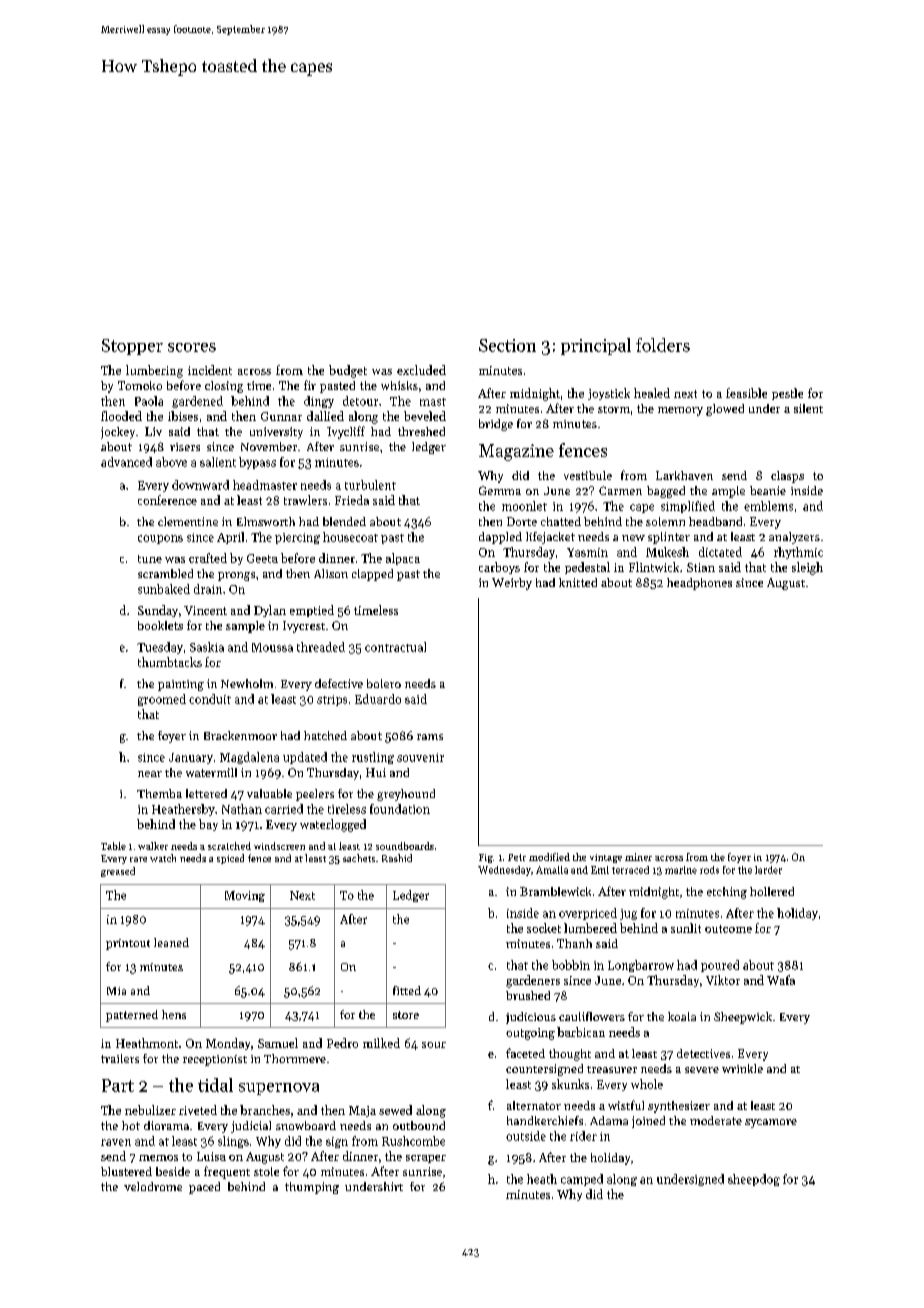 The width and height of the screenshot is (924, 1308). What do you see at coordinates (171, 942) in the screenshot?
I see `leaned` at bounding box center [171, 942].
